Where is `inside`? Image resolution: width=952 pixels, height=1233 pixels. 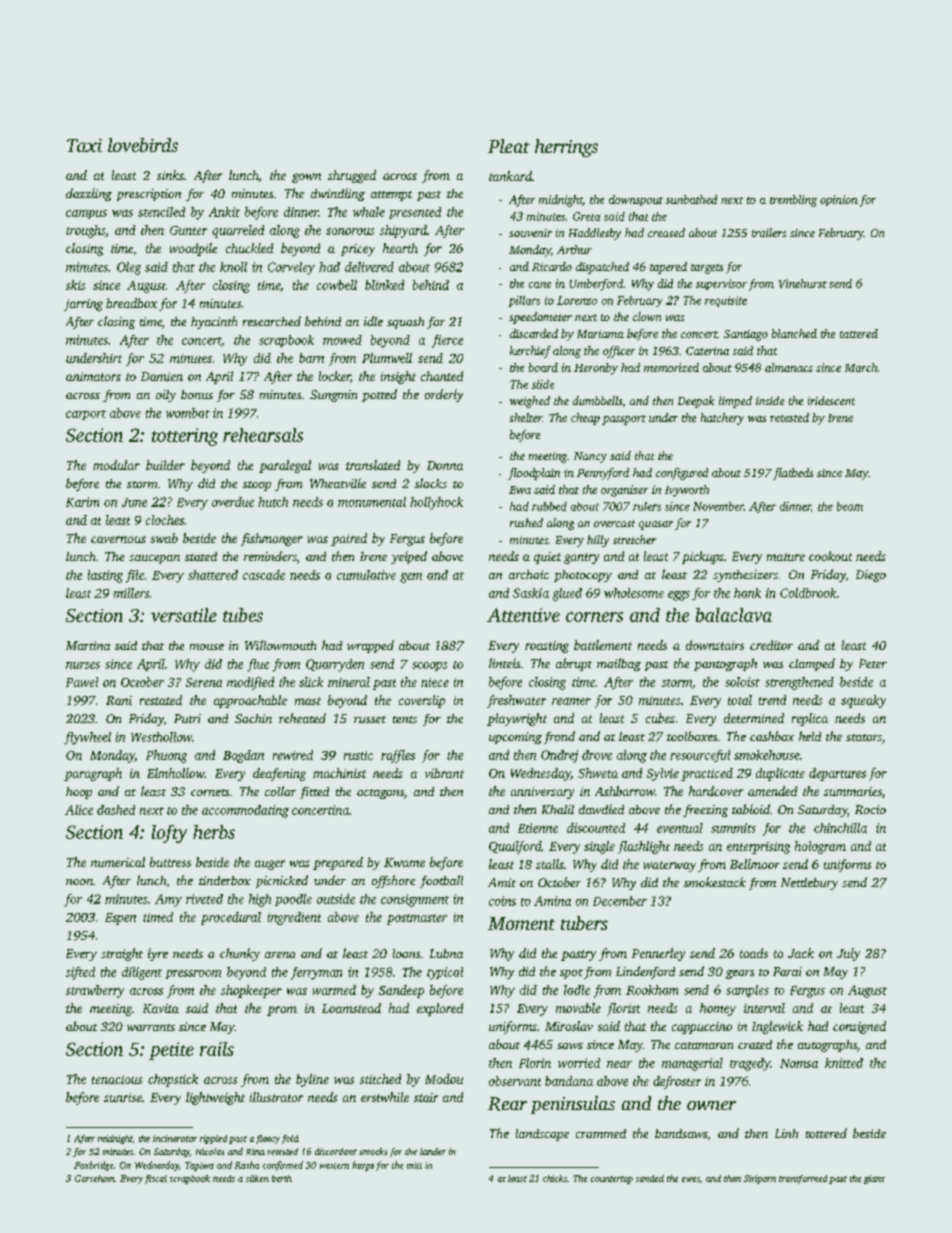 inside is located at coordinates (770, 400).
